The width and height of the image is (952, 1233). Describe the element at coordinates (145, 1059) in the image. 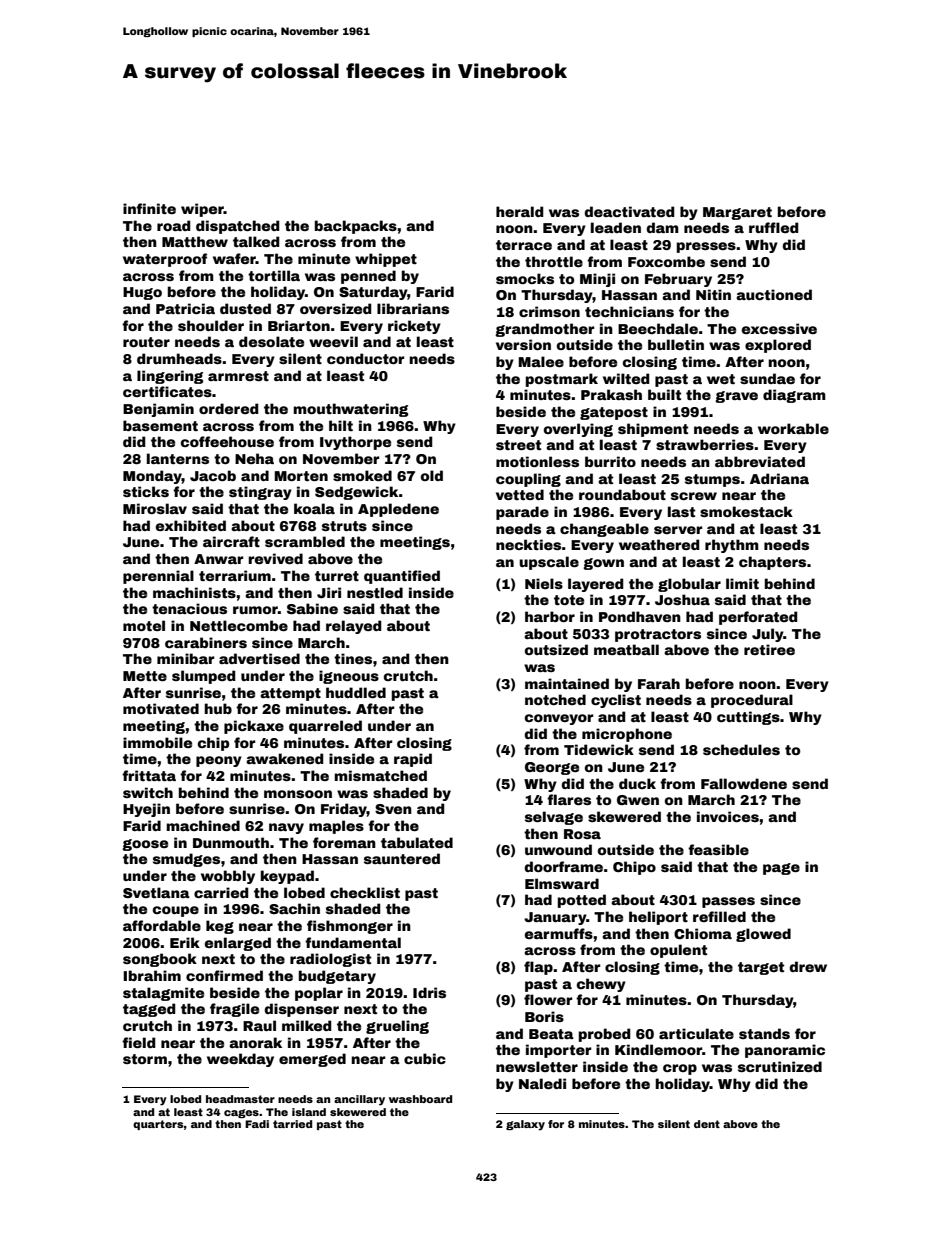

I see `storm` at that location.
